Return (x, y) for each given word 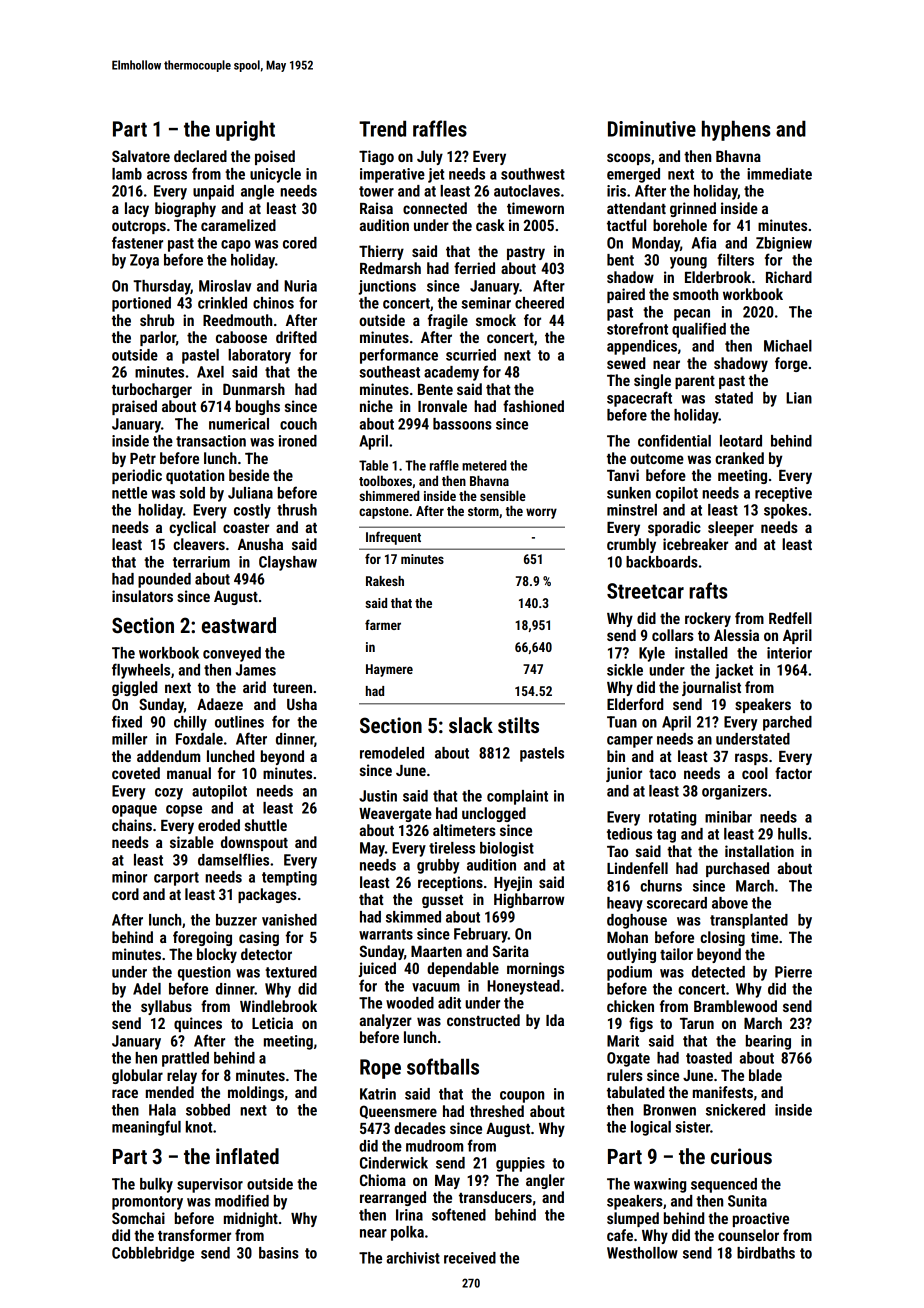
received (470, 1258)
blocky (217, 955)
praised (134, 407)
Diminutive (652, 129)
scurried (471, 355)
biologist (507, 849)
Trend (382, 128)
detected (718, 972)
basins (279, 1253)
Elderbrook (718, 277)
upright (245, 130)
